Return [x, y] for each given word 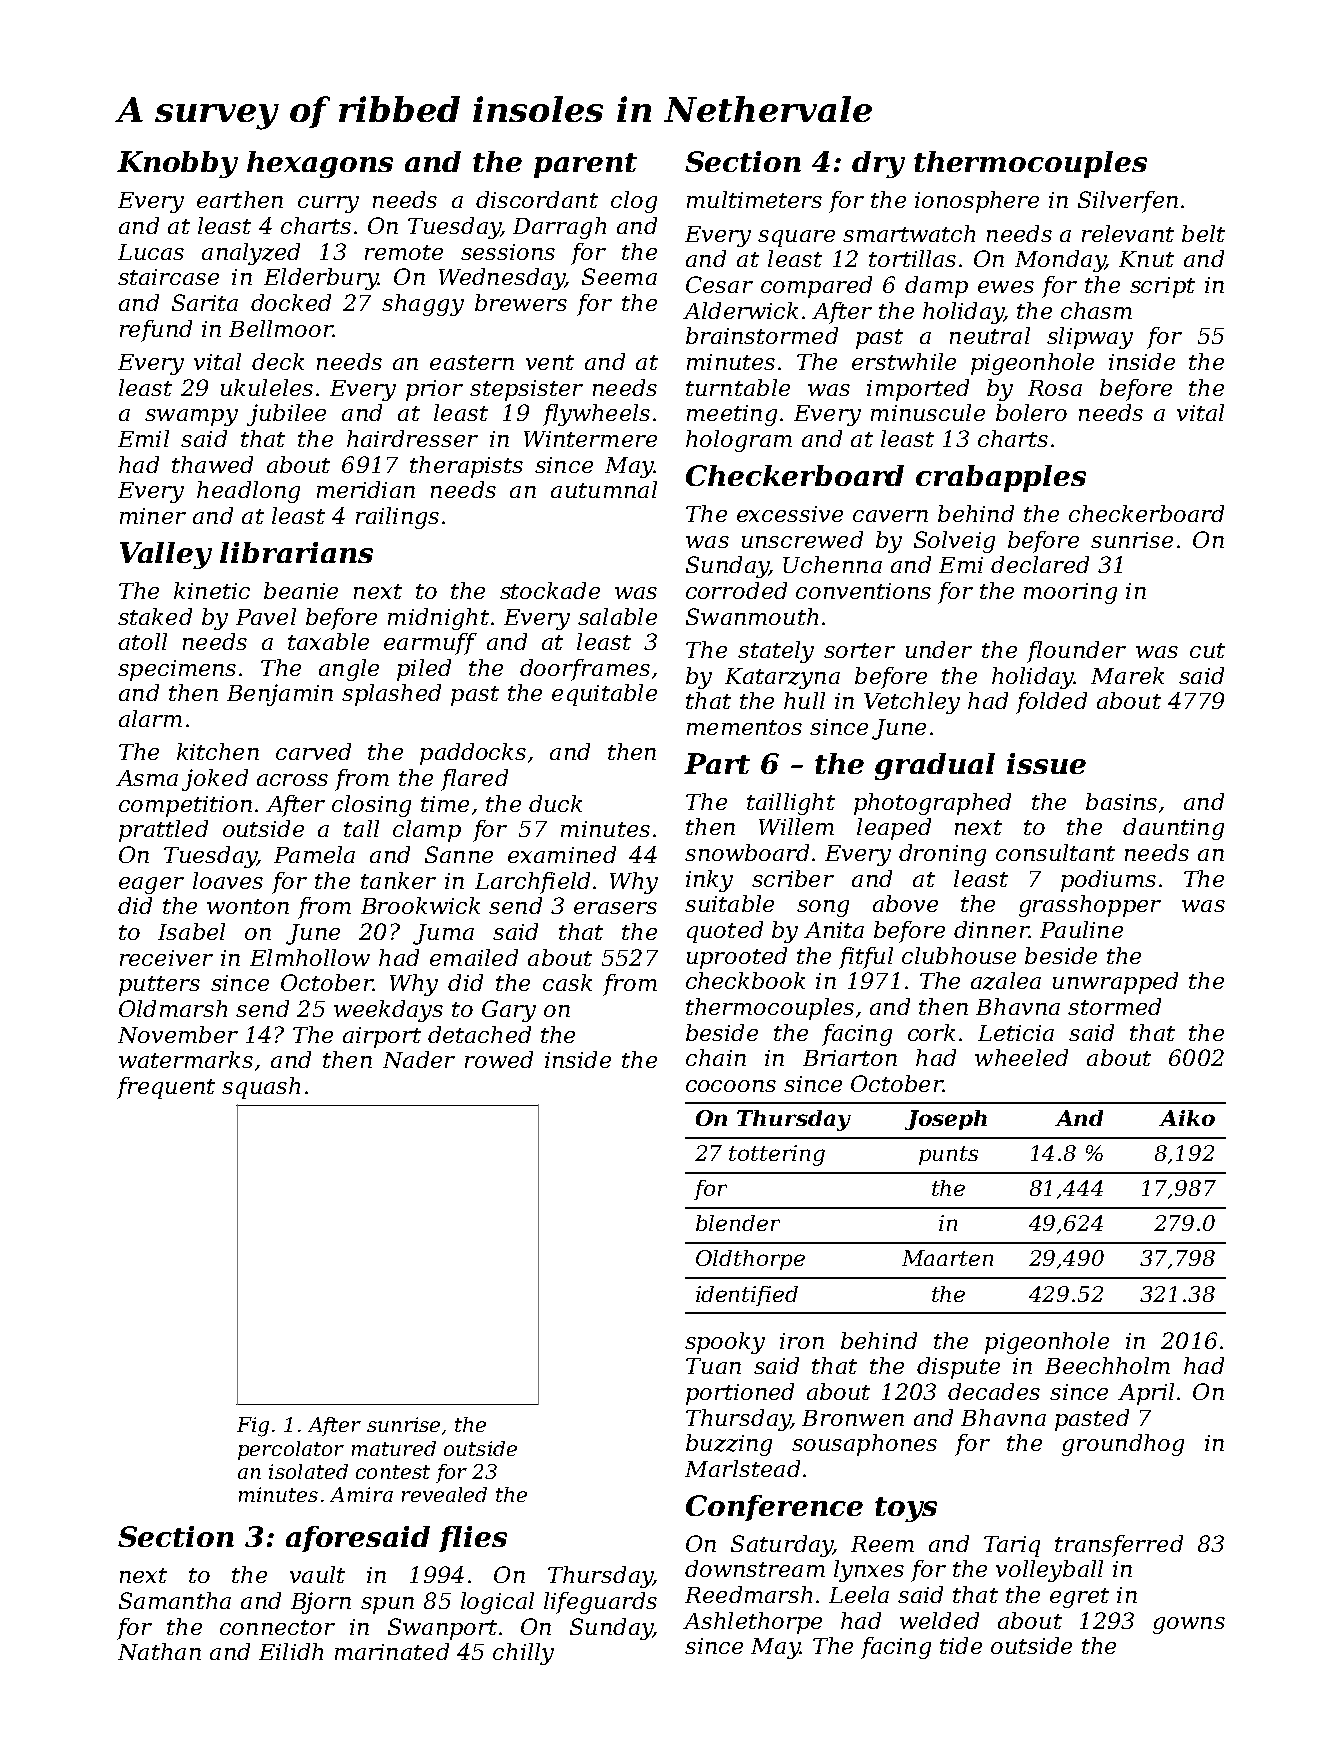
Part [717, 763]
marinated [392, 1651]
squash [261, 1088]
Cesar [719, 284]
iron [802, 1341]
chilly [523, 1654]
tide [961, 1645]
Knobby [177, 164]
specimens [177, 670]
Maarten [947, 1258]
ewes [1006, 287]
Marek [1127, 675]
